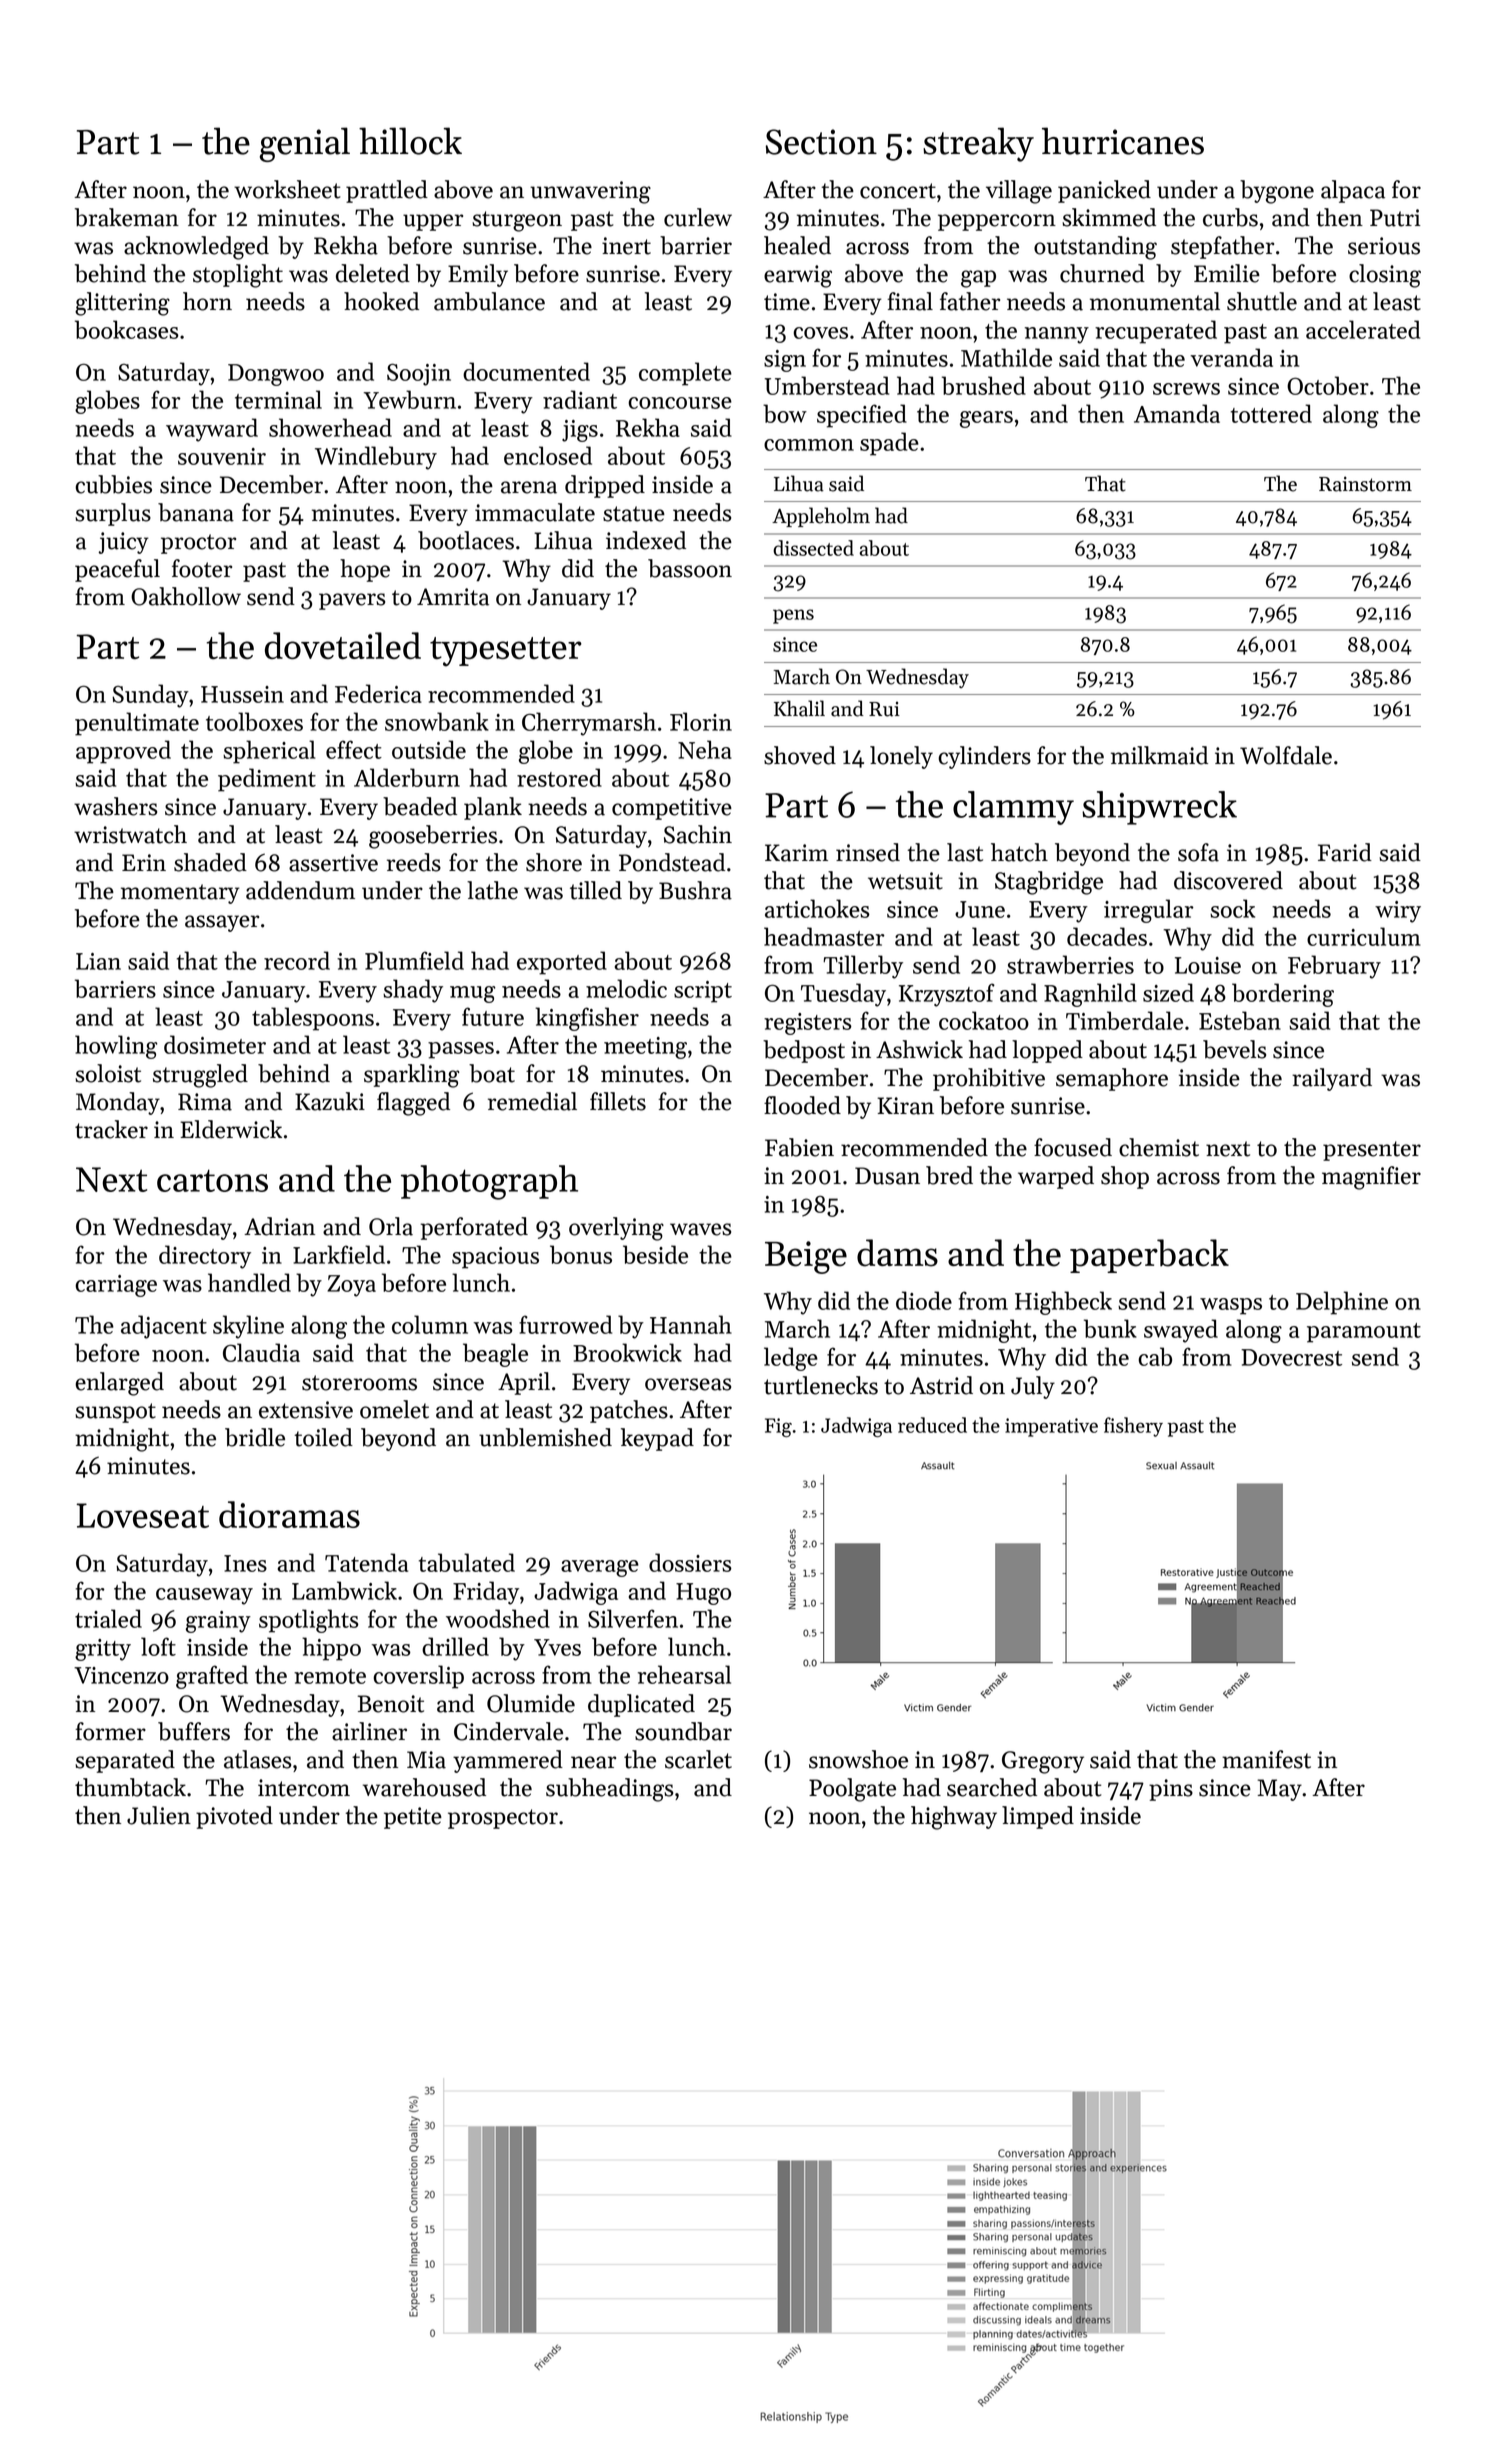  I want to click on lonely, so click(901, 757).
